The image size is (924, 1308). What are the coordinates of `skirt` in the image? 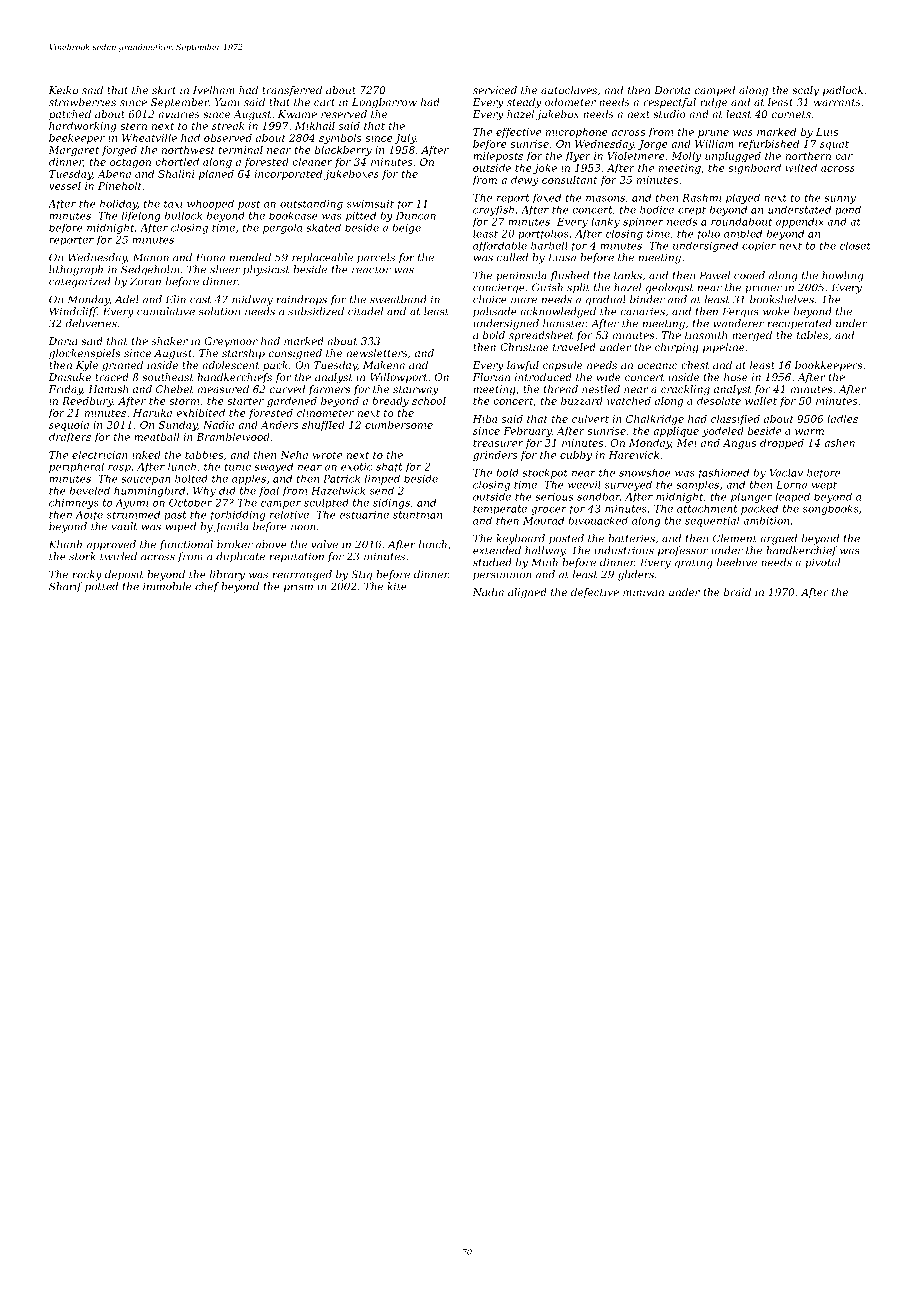 It's located at (164, 90).
